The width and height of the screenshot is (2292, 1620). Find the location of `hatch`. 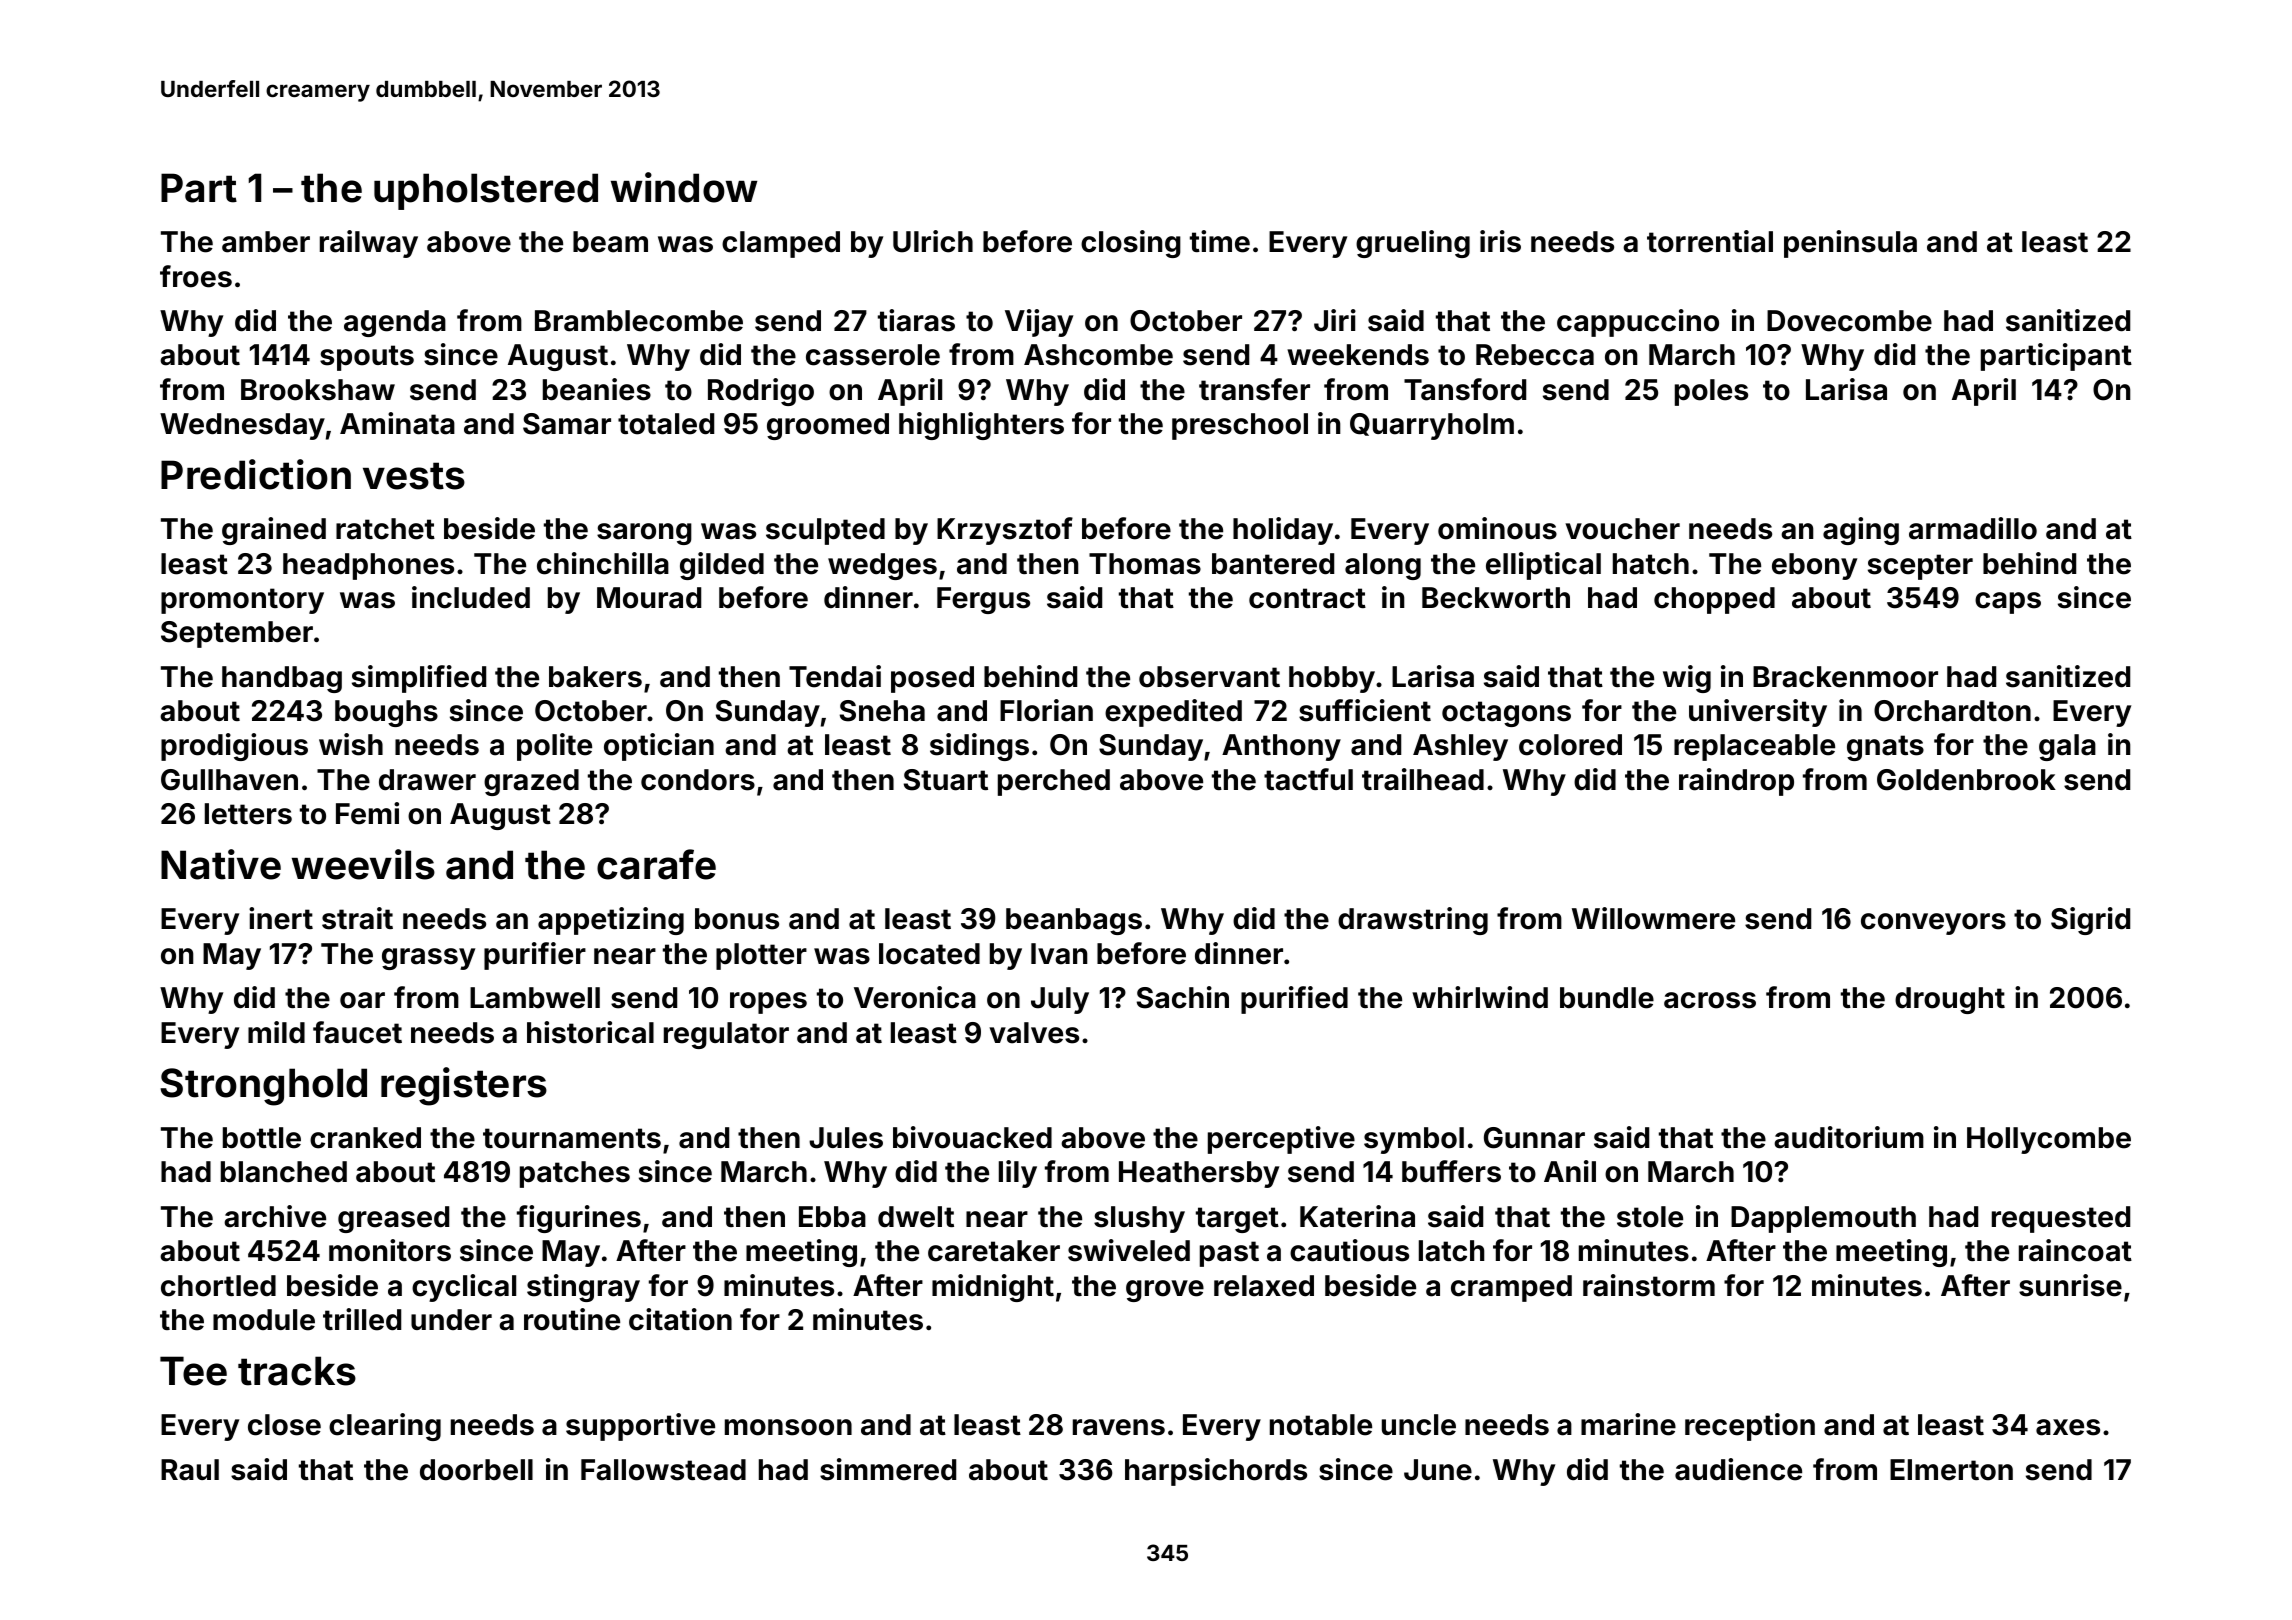

hatch is located at coordinates (1651, 564).
